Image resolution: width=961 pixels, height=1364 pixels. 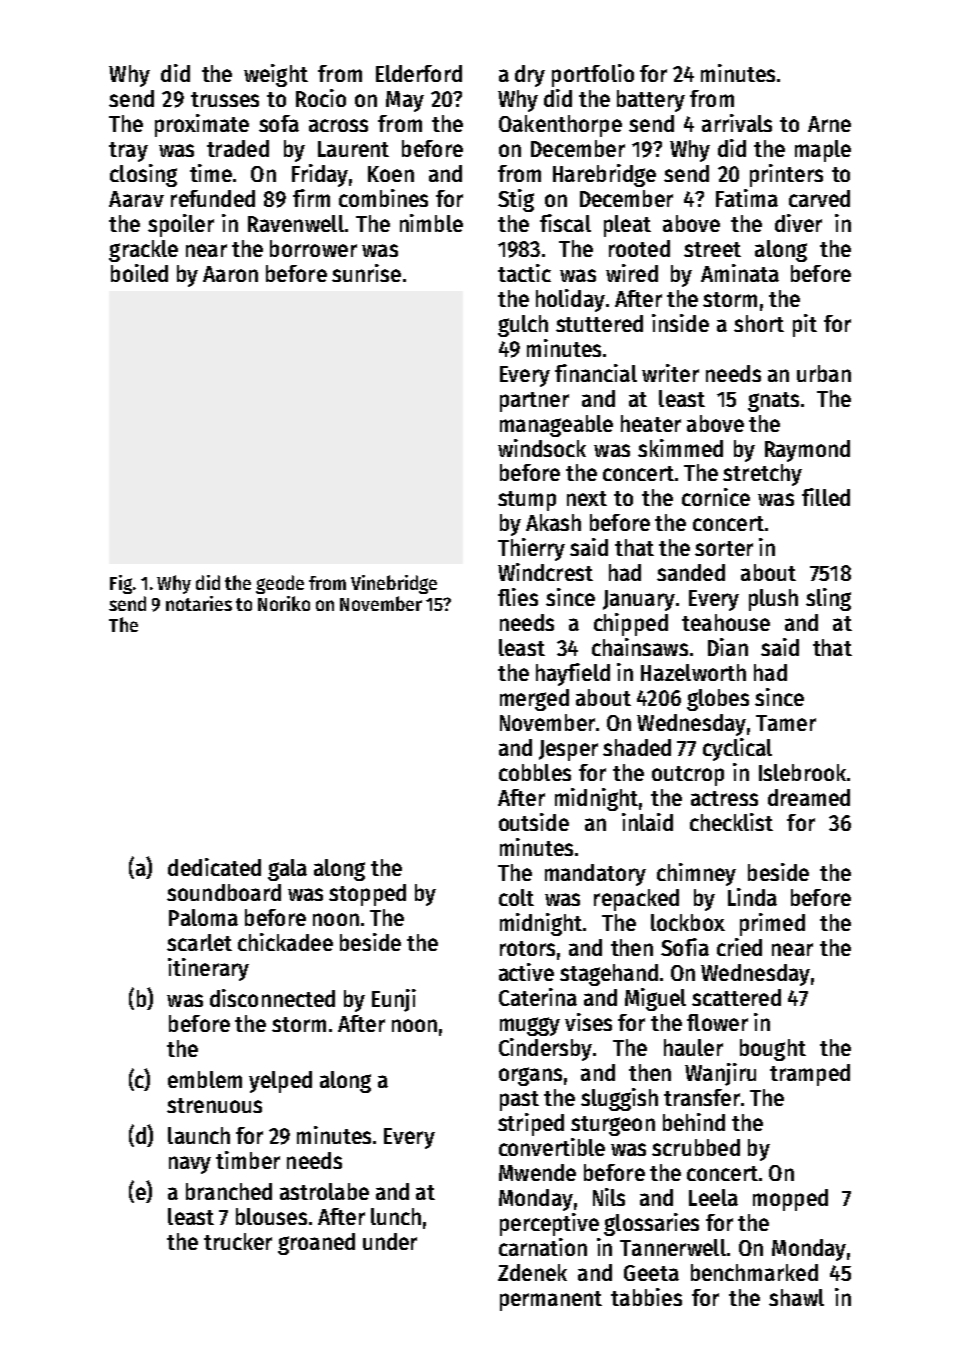 I want to click on borrower, so click(x=313, y=248).
